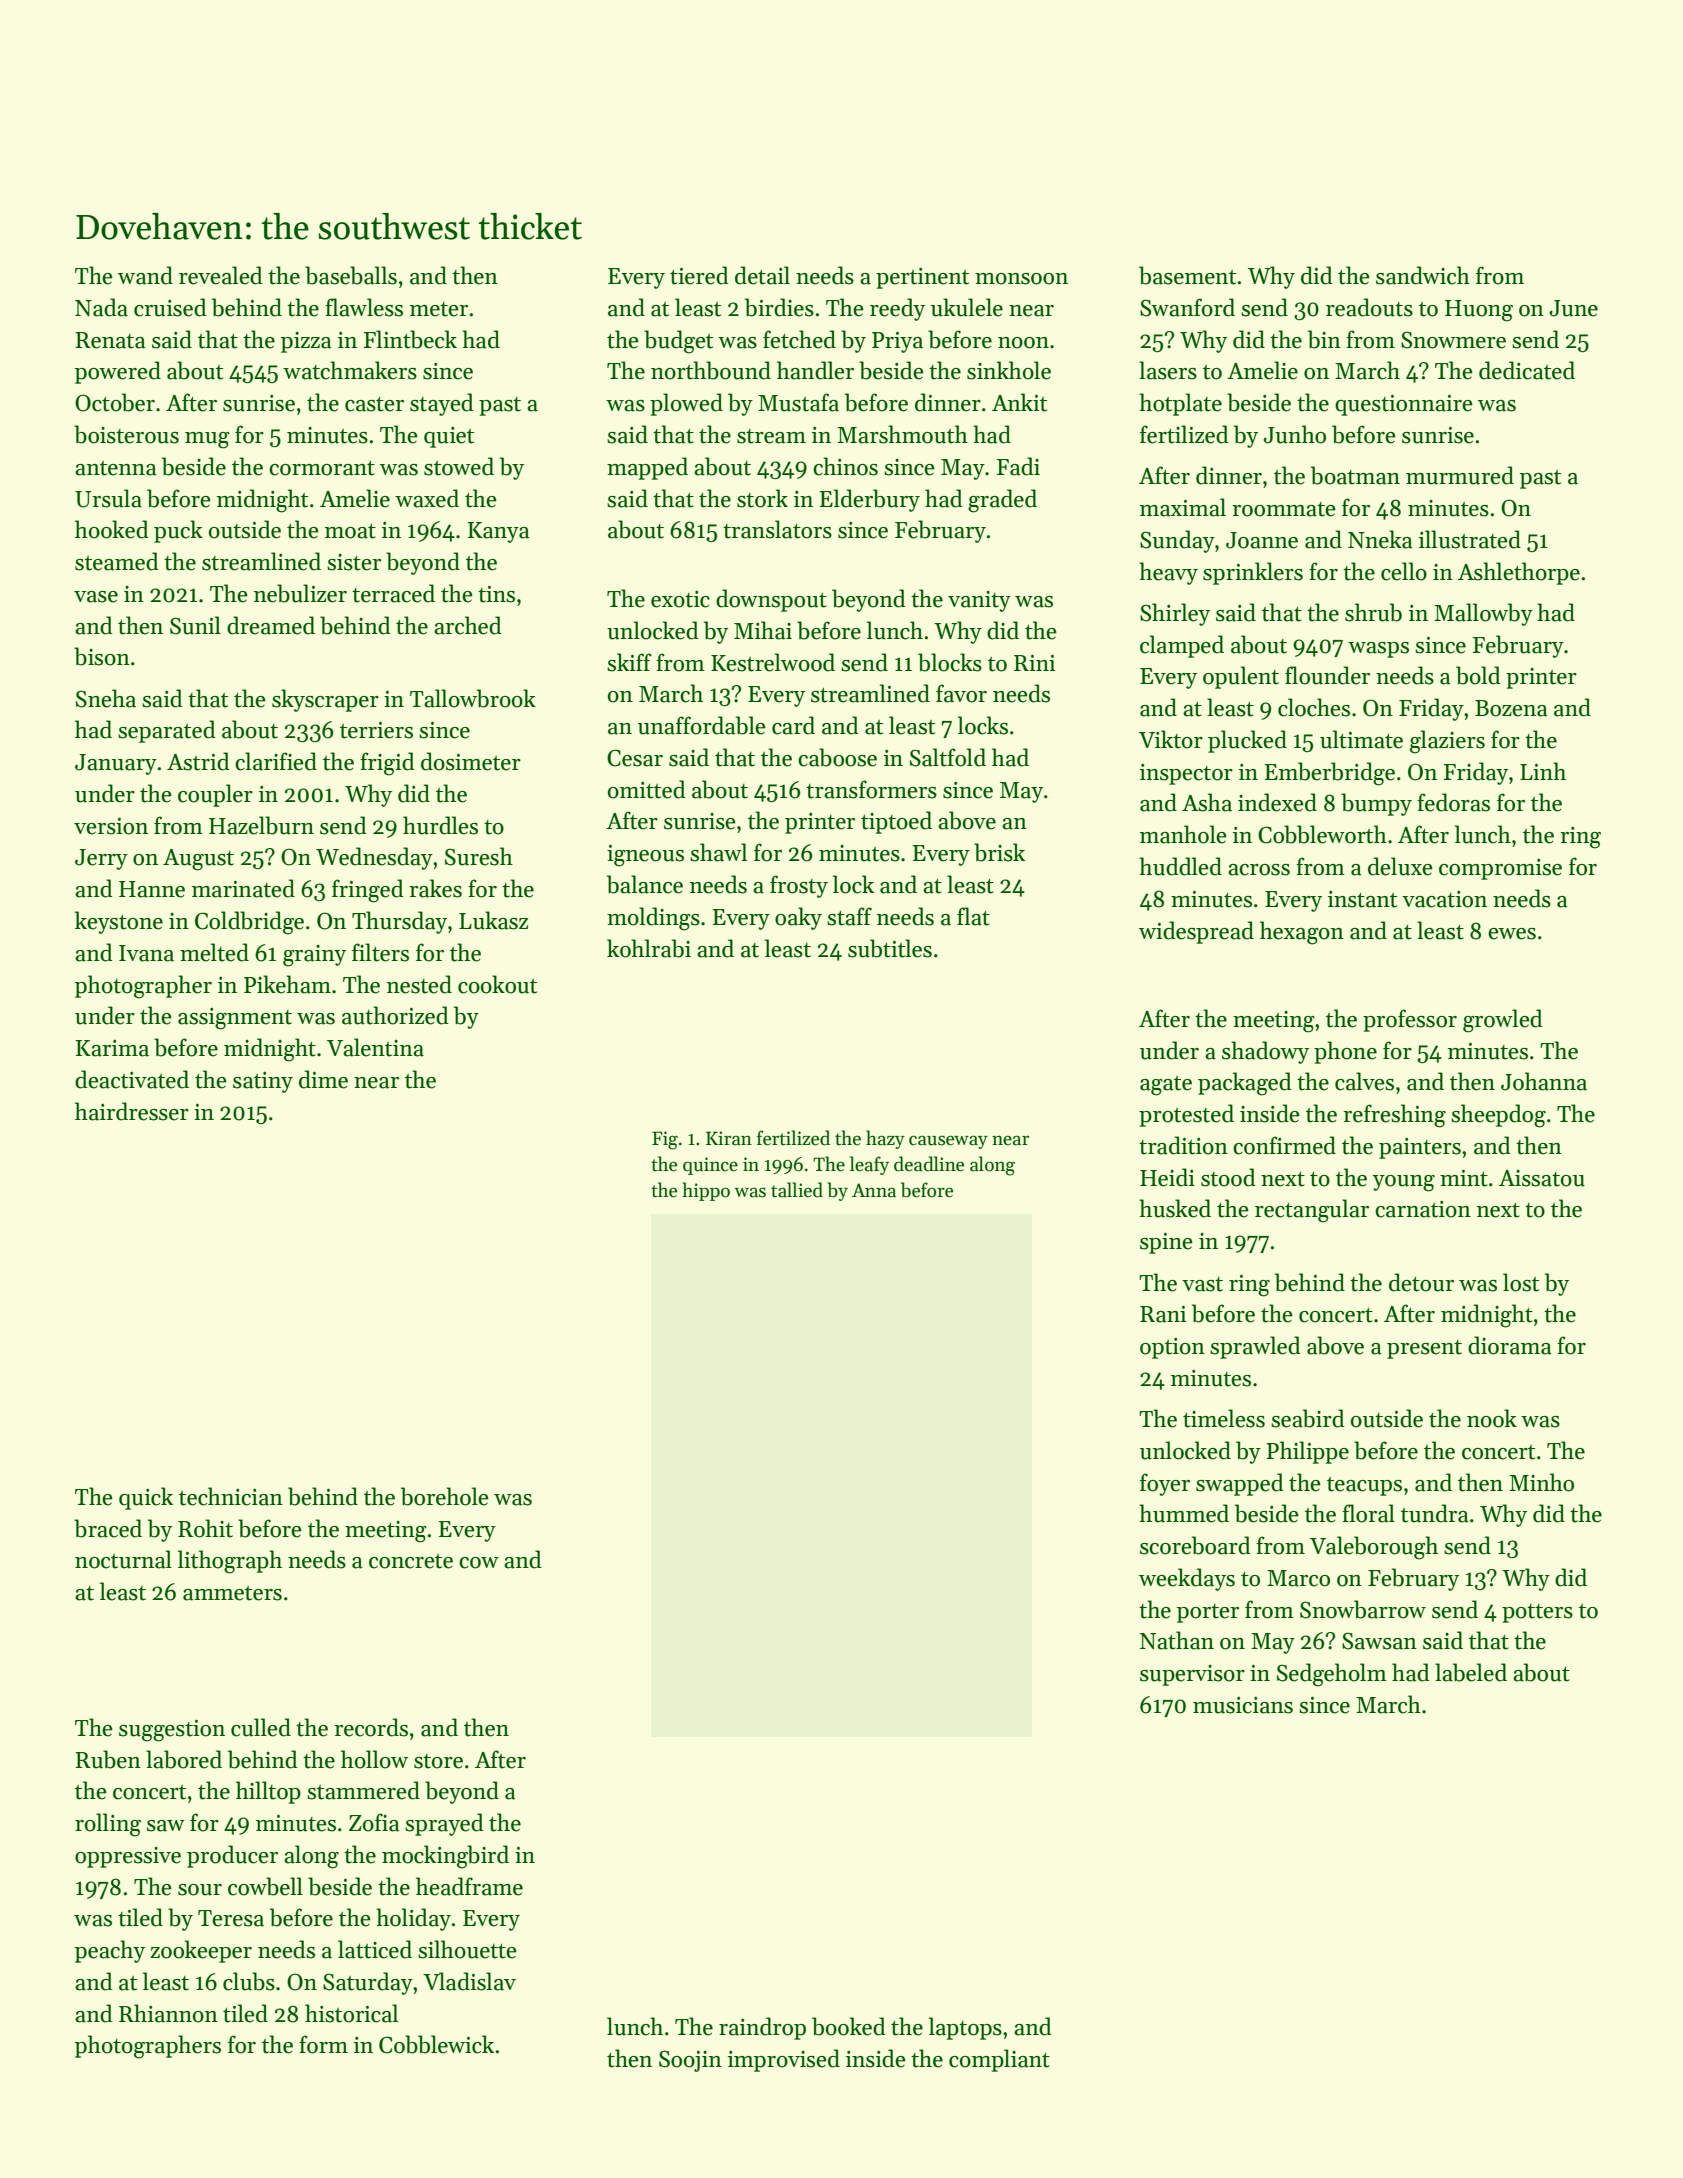 Image resolution: width=1683 pixels, height=2178 pixels. Describe the element at coordinates (762, 275) in the screenshot. I see `detail` at that location.
